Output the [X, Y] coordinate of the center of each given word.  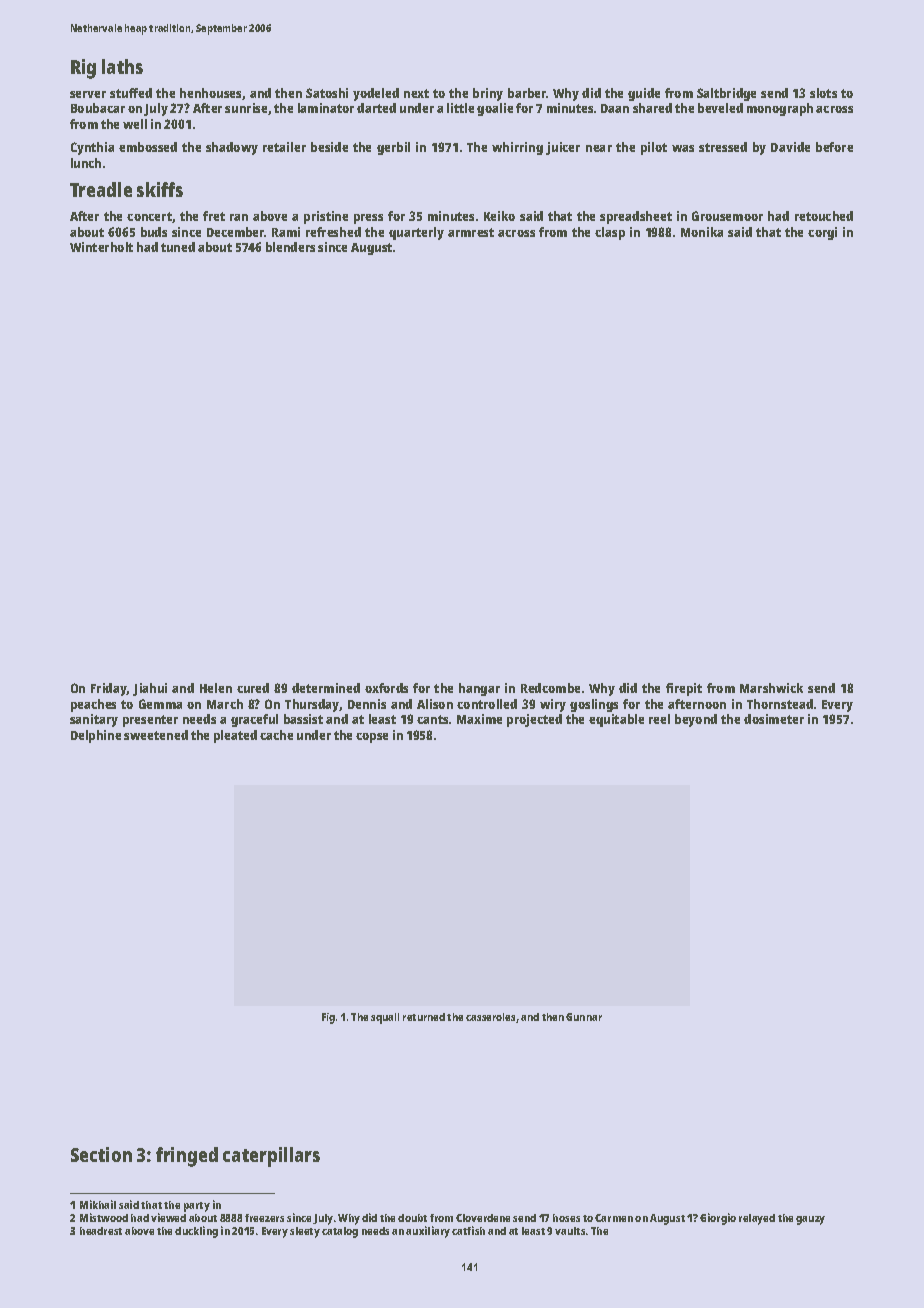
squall [385, 1018]
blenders [290, 247]
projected [534, 720]
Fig [328, 1018]
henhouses [211, 94]
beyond [696, 720]
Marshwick [771, 688]
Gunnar [584, 1017]
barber [527, 93]
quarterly [416, 233]
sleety [305, 1232]
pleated [235, 736]
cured [253, 688]
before [834, 147]
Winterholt [101, 247]
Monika [702, 232]
